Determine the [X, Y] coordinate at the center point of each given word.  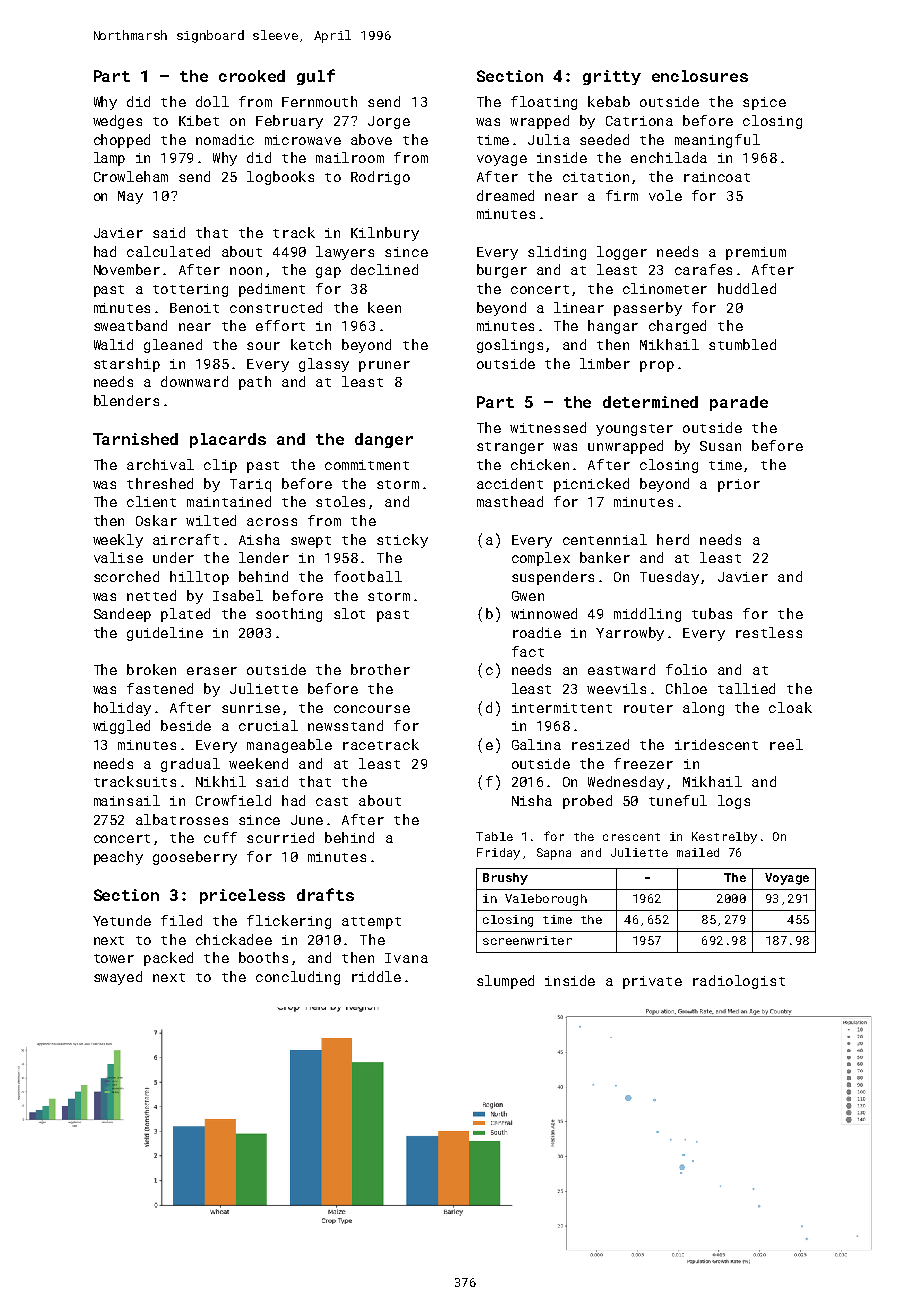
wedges [117, 122]
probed [587, 802]
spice [764, 103]
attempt [371, 923]
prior [739, 485]
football [368, 576]
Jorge [389, 122]
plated [185, 615]
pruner [384, 366]
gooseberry [195, 858]
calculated [168, 251]
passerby [648, 309]
